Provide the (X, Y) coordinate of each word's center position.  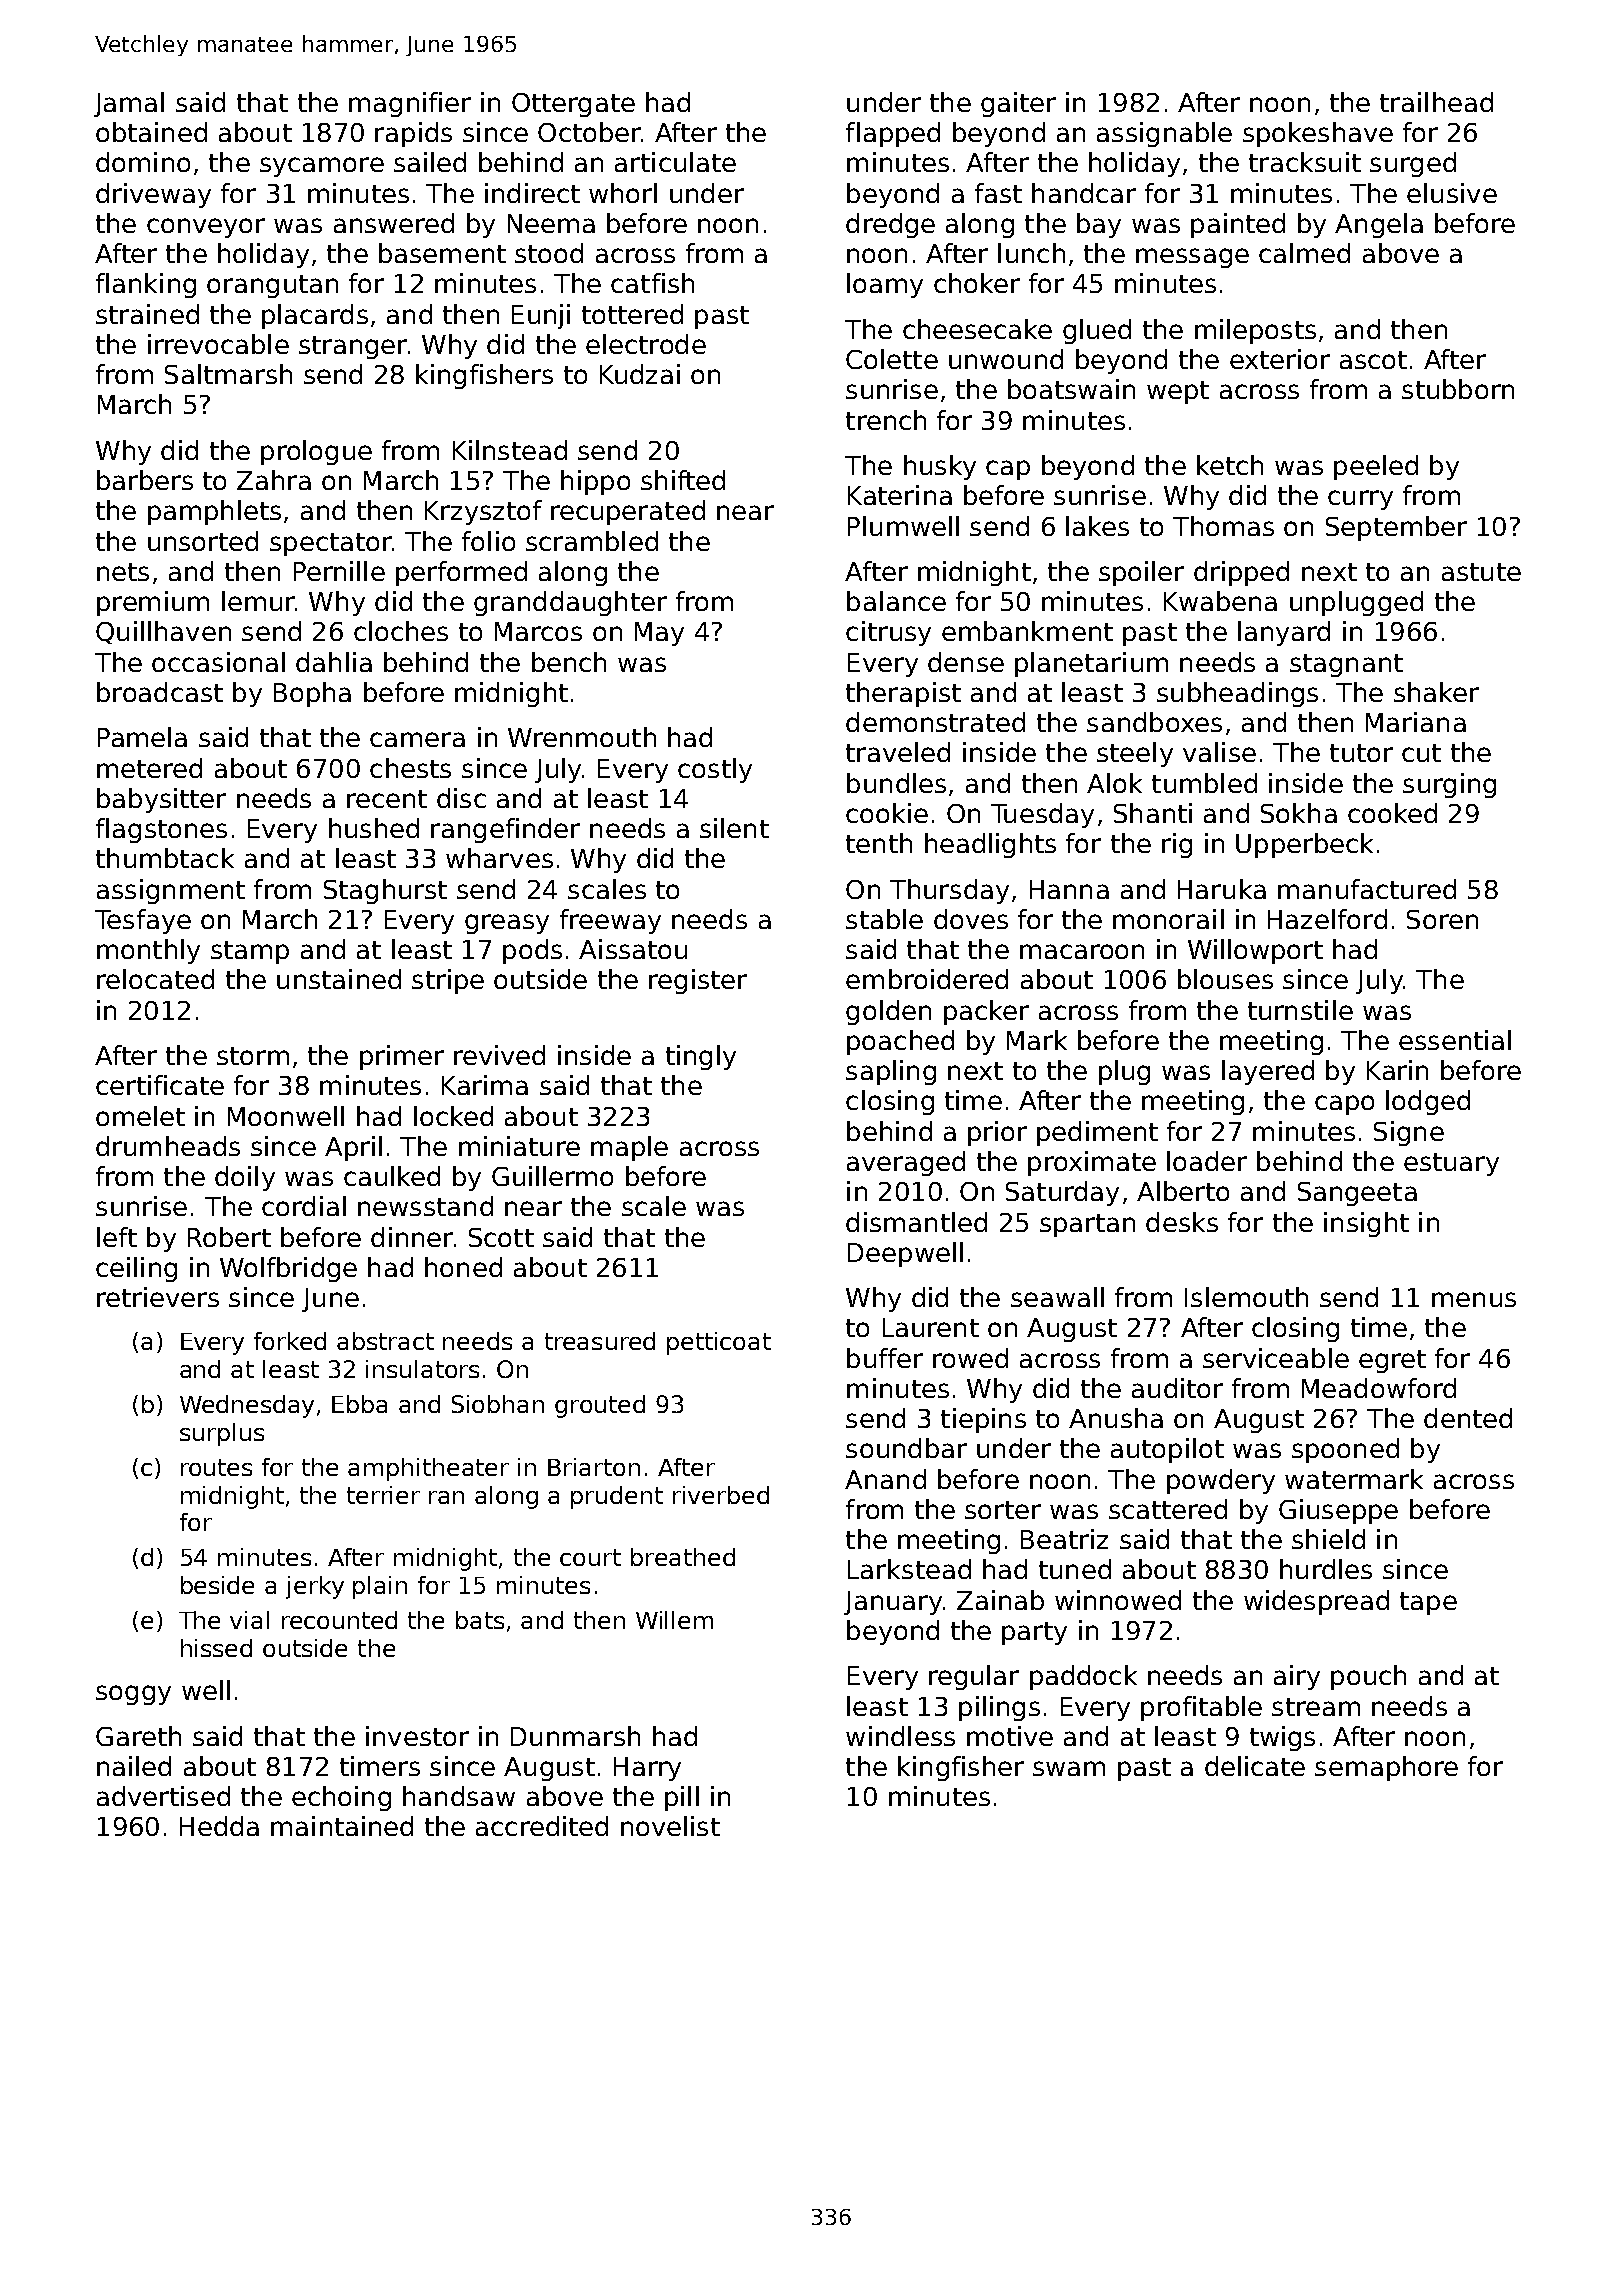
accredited (542, 1826)
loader (1207, 1161)
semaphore (1386, 1768)
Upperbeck (1304, 845)
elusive (1452, 193)
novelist (670, 1826)
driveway (153, 195)
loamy (885, 285)
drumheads (168, 1146)
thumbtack (165, 858)
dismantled (916, 1222)
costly (715, 770)
